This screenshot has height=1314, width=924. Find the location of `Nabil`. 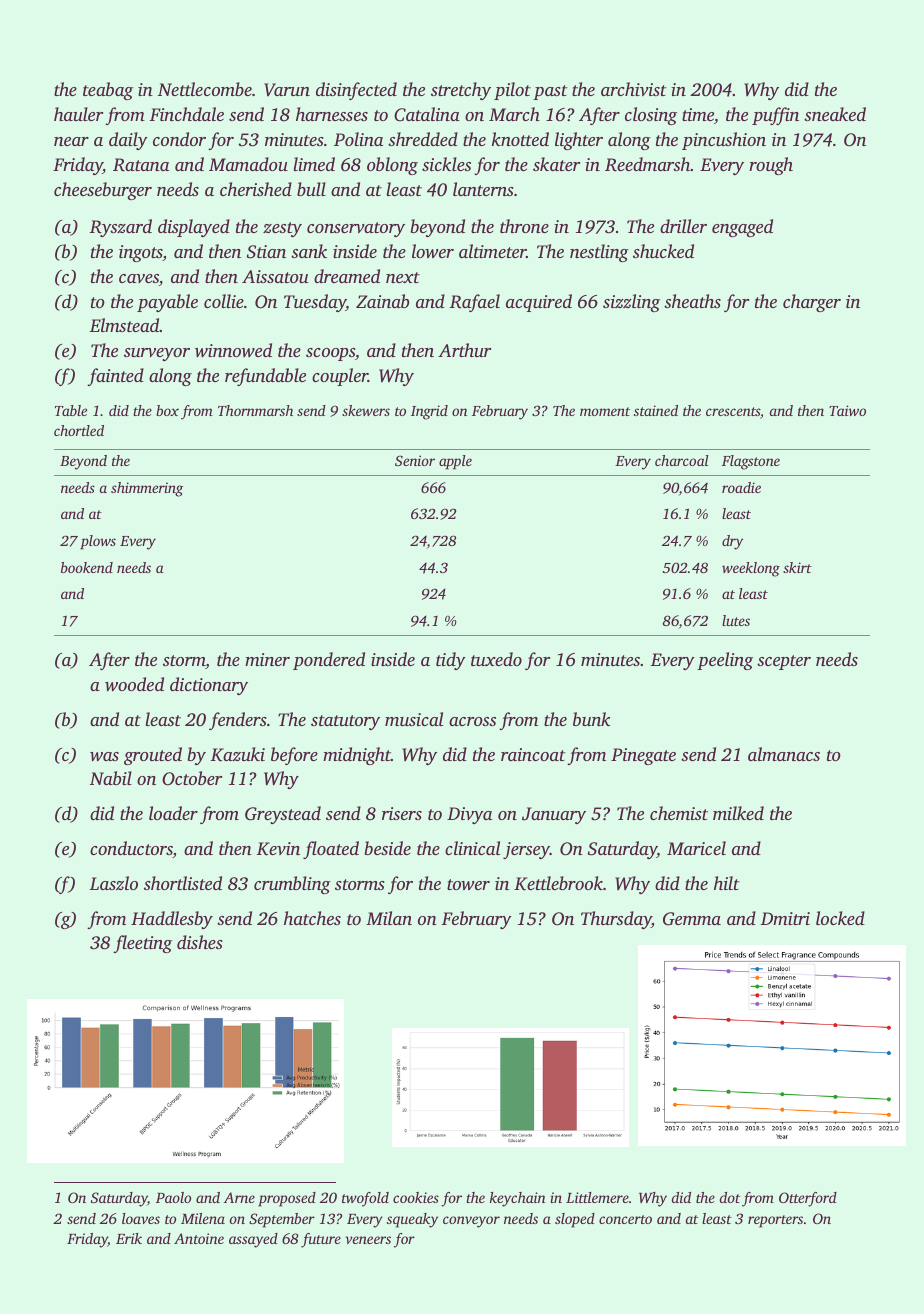

Nabil is located at coordinates (111, 778).
